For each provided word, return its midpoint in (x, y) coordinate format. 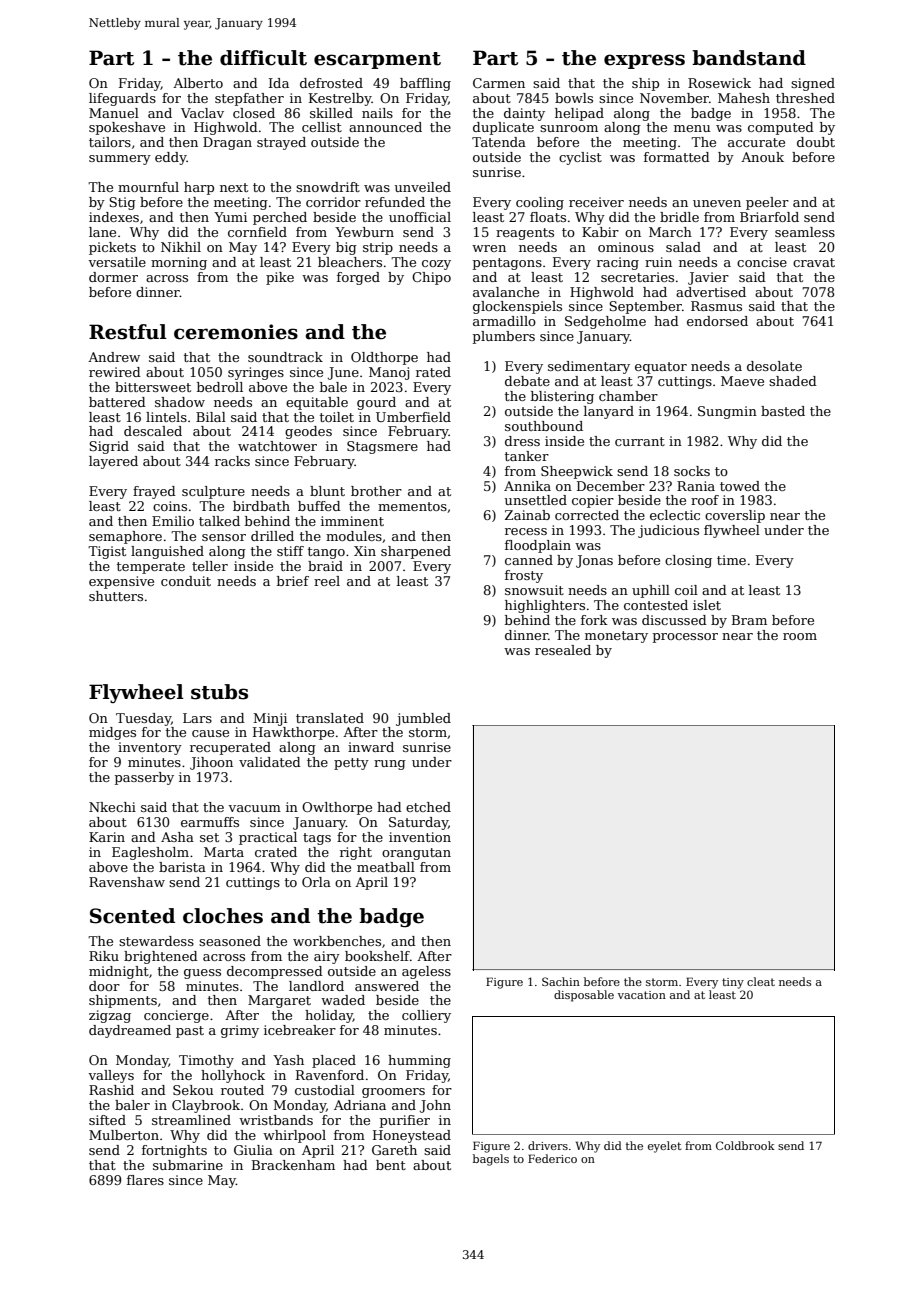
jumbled (423, 719)
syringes (256, 373)
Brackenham (293, 1165)
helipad (579, 114)
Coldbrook (745, 1145)
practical (268, 838)
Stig (122, 203)
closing (688, 561)
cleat (761, 981)
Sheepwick (577, 472)
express (644, 61)
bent (391, 1165)
